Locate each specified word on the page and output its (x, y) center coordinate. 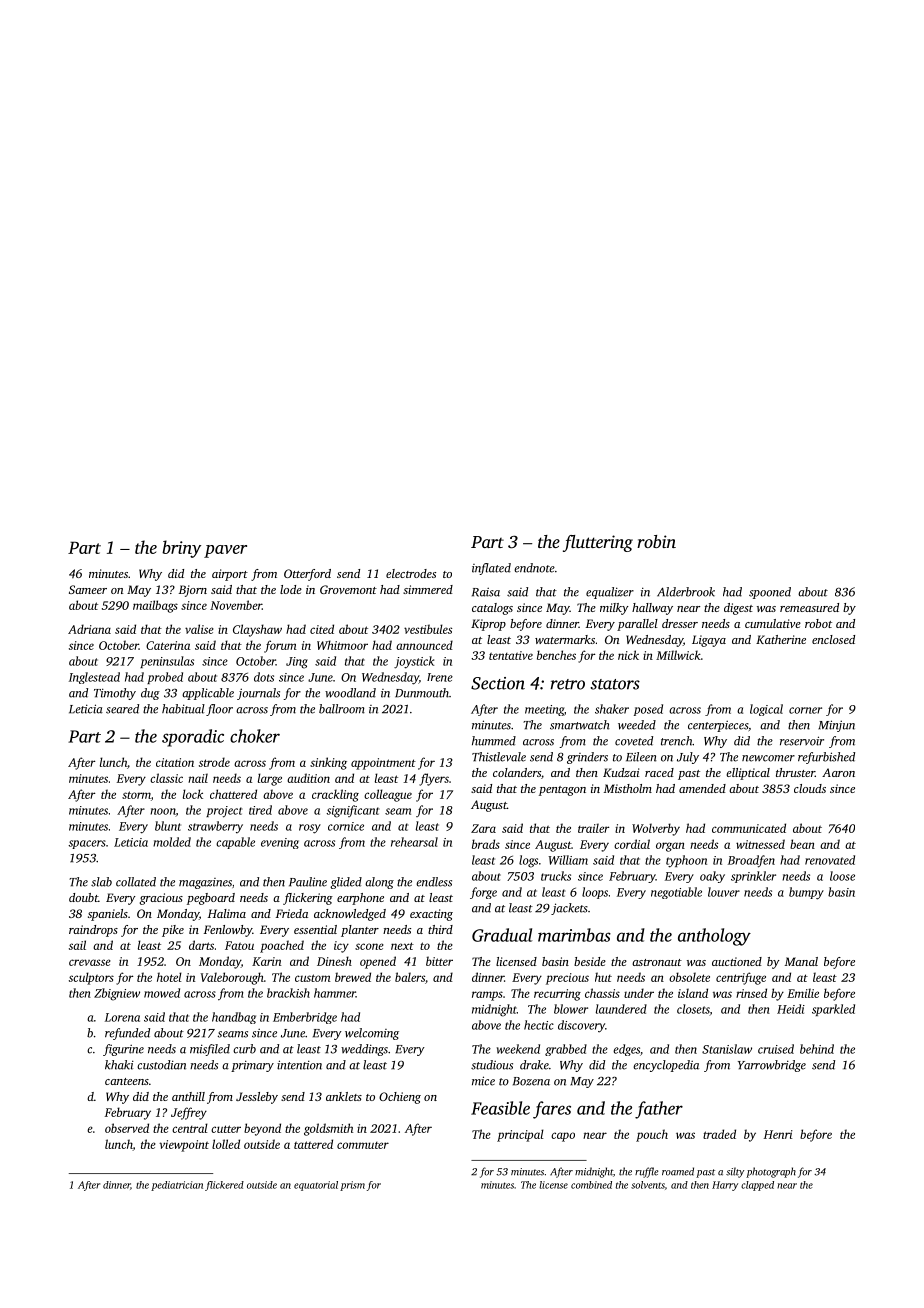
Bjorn (193, 591)
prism (352, 1186)
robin (656, 541)
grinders (587, 758)
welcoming (372, 1034)
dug (150, 694)
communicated (749, 828)
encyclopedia (666, 1066)
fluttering (598, 543)
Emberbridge (305, 1018)
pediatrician (177, 1186)
